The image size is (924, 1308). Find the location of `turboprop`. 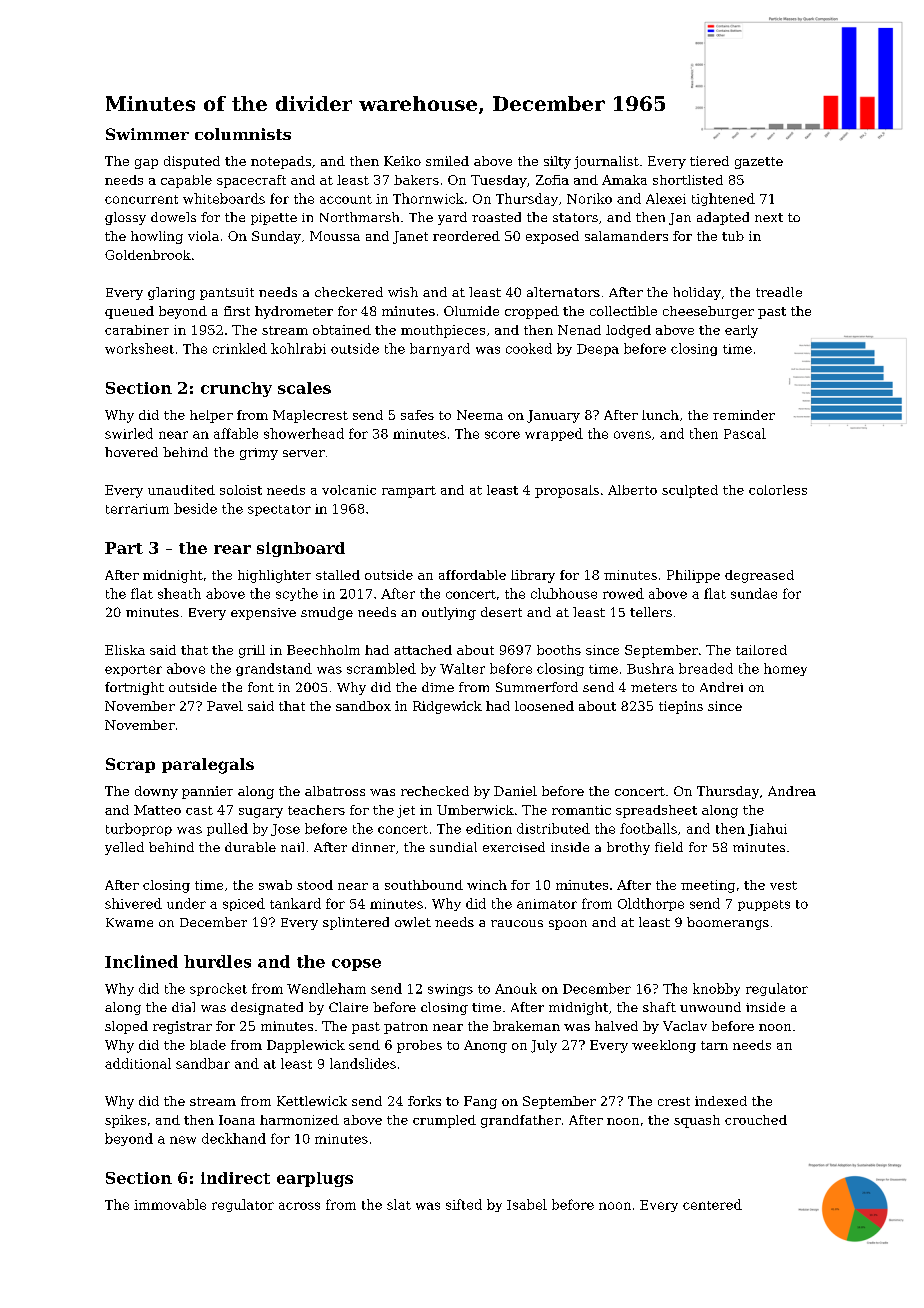

turboprop is located at coordinates (139, 829).
